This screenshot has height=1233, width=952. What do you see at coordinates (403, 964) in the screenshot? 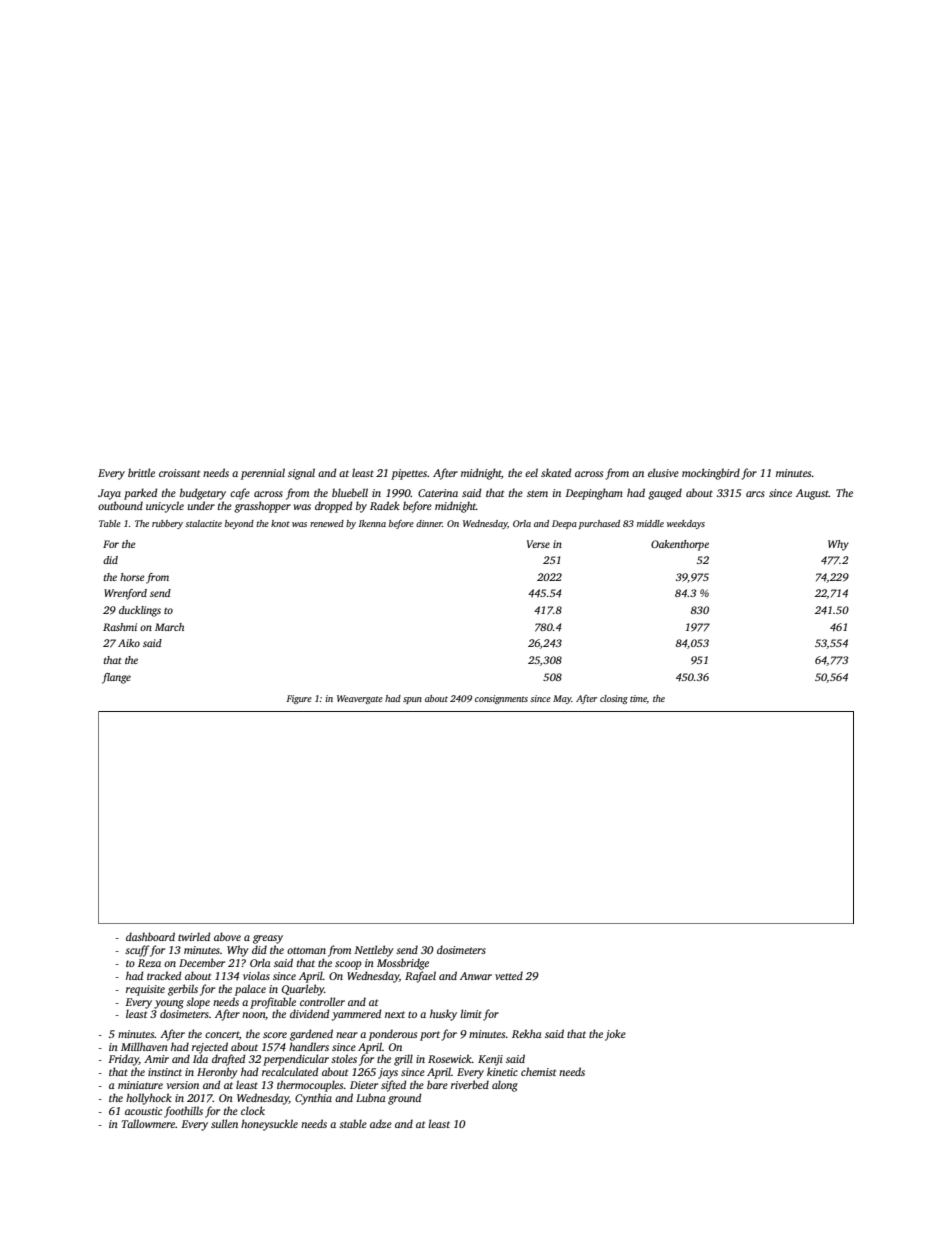
I see `Mossbridge` at bounding box center [403, 964].
